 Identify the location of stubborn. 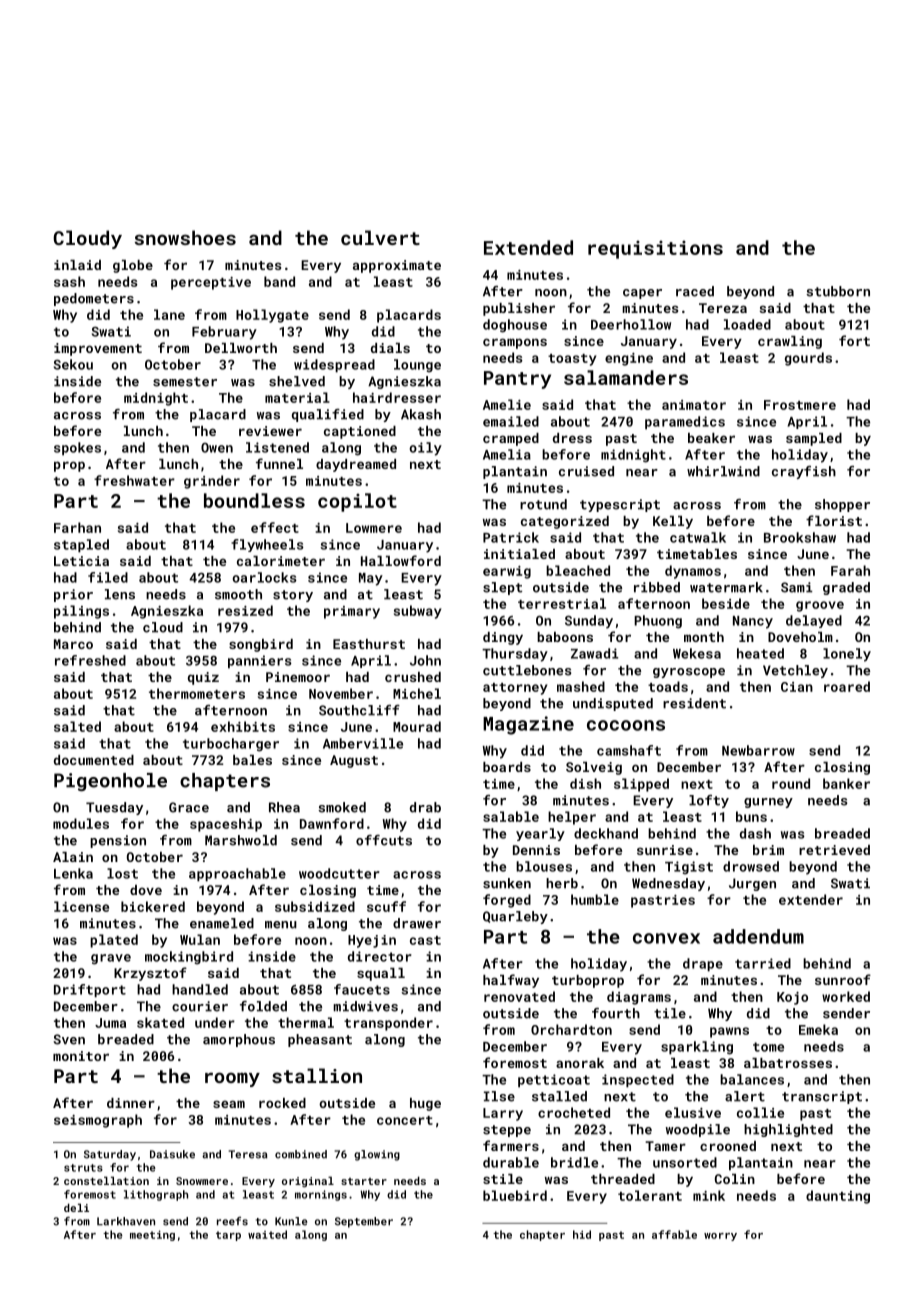
(838, 291).
